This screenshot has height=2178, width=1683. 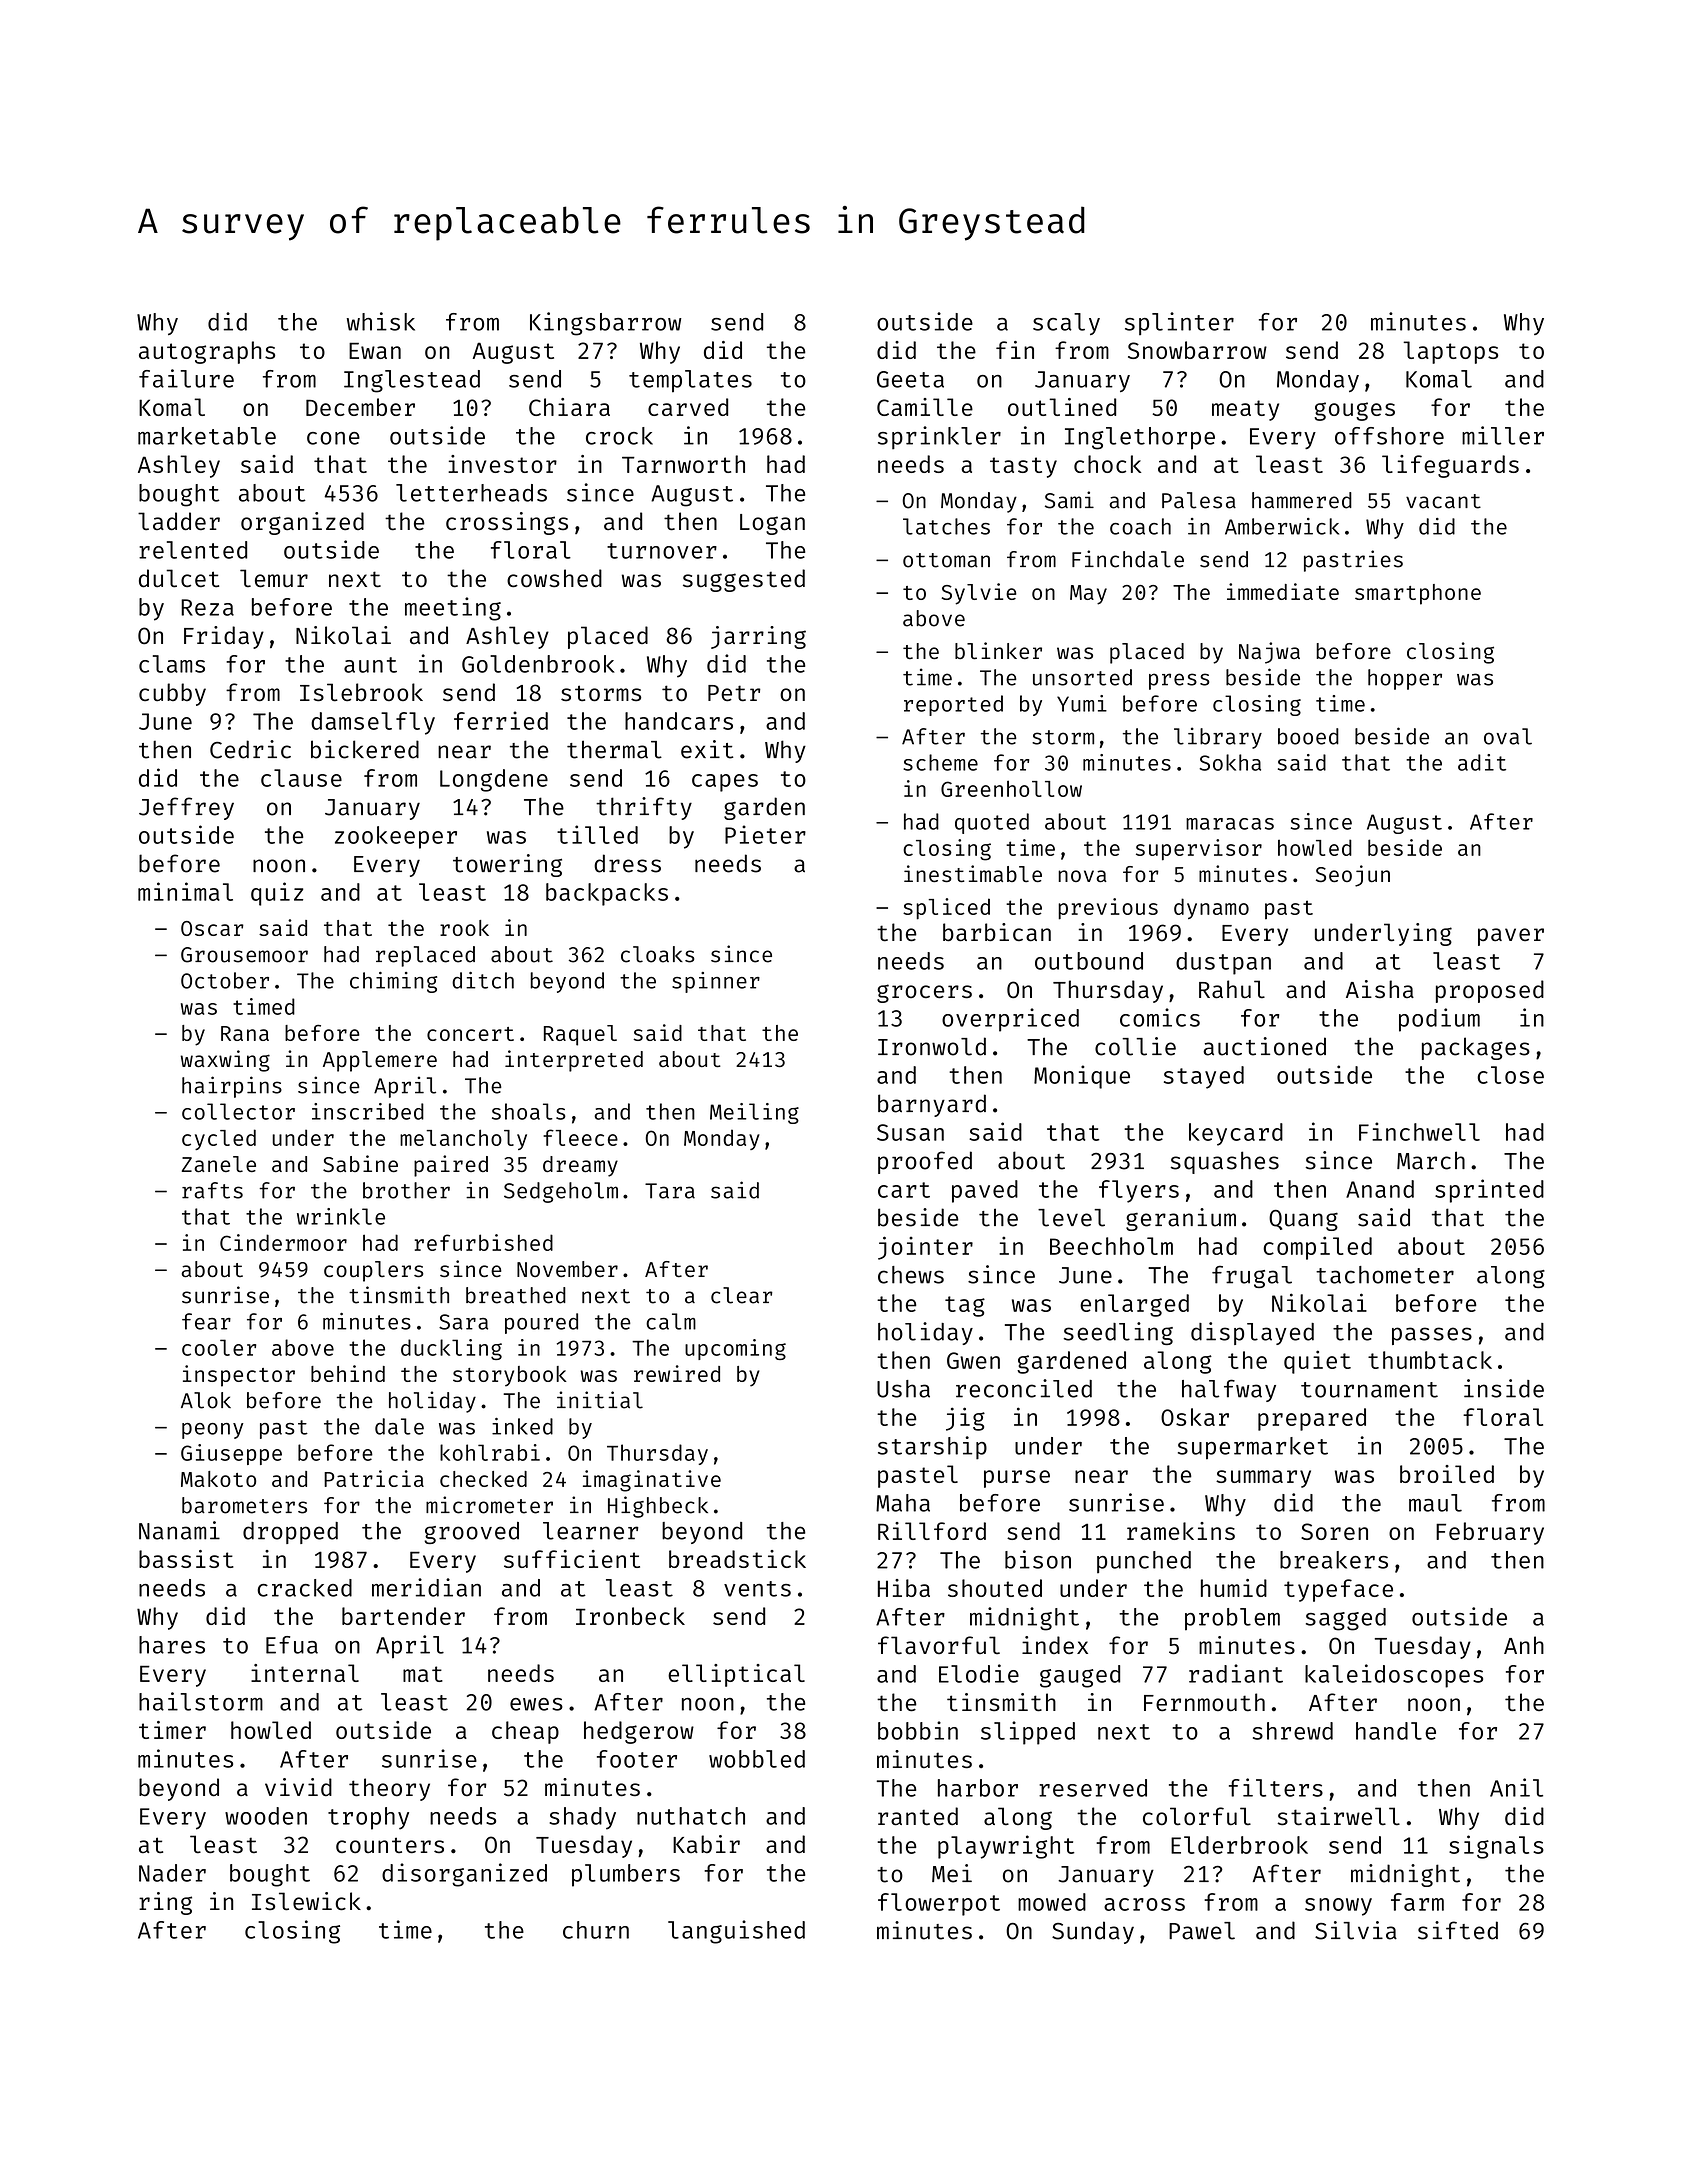 I want to click on sifted, so click(x=1458, y=1930).
